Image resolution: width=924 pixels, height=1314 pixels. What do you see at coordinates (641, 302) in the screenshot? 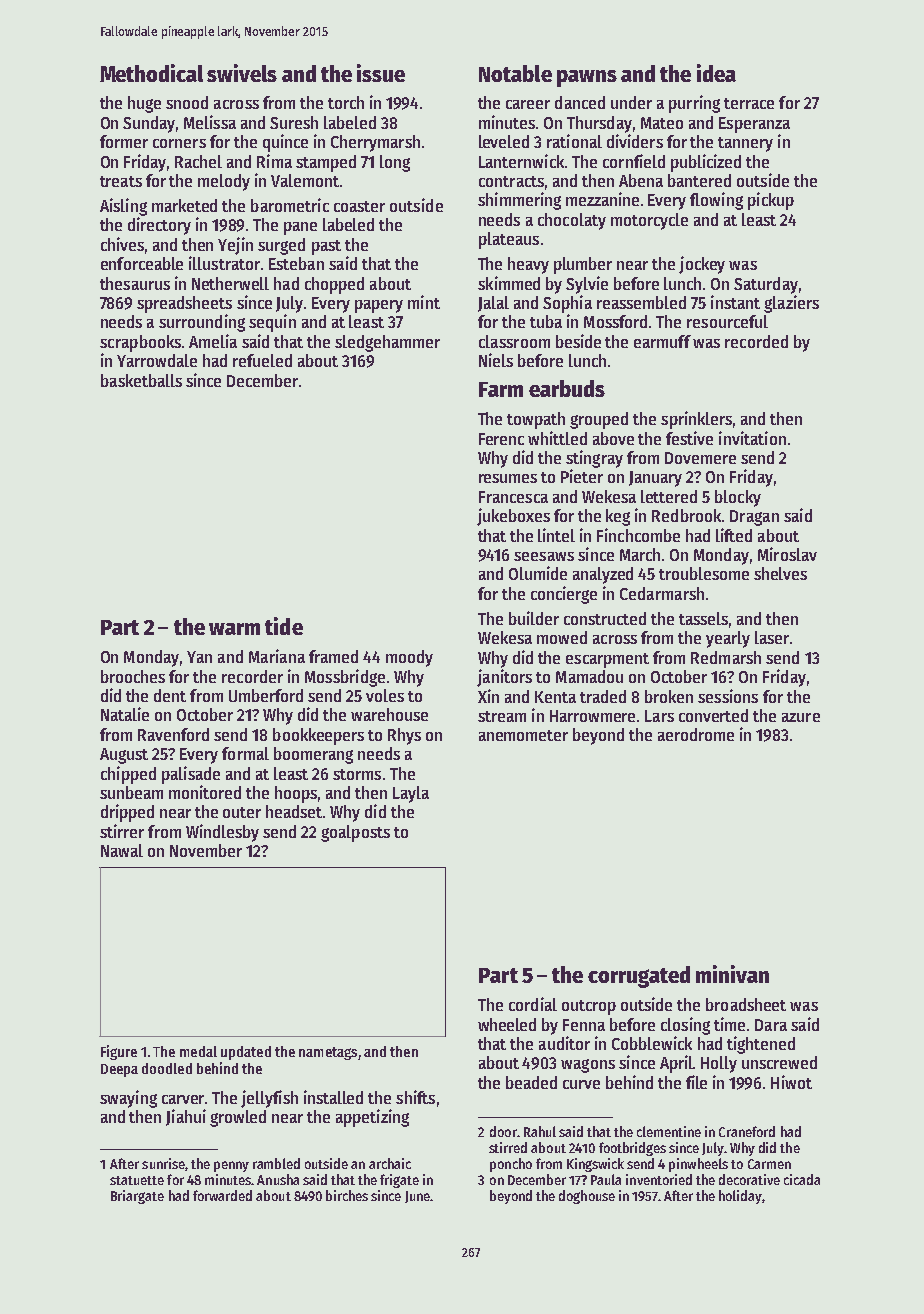
I see `reassembled` at bounding box center [641, 302].
